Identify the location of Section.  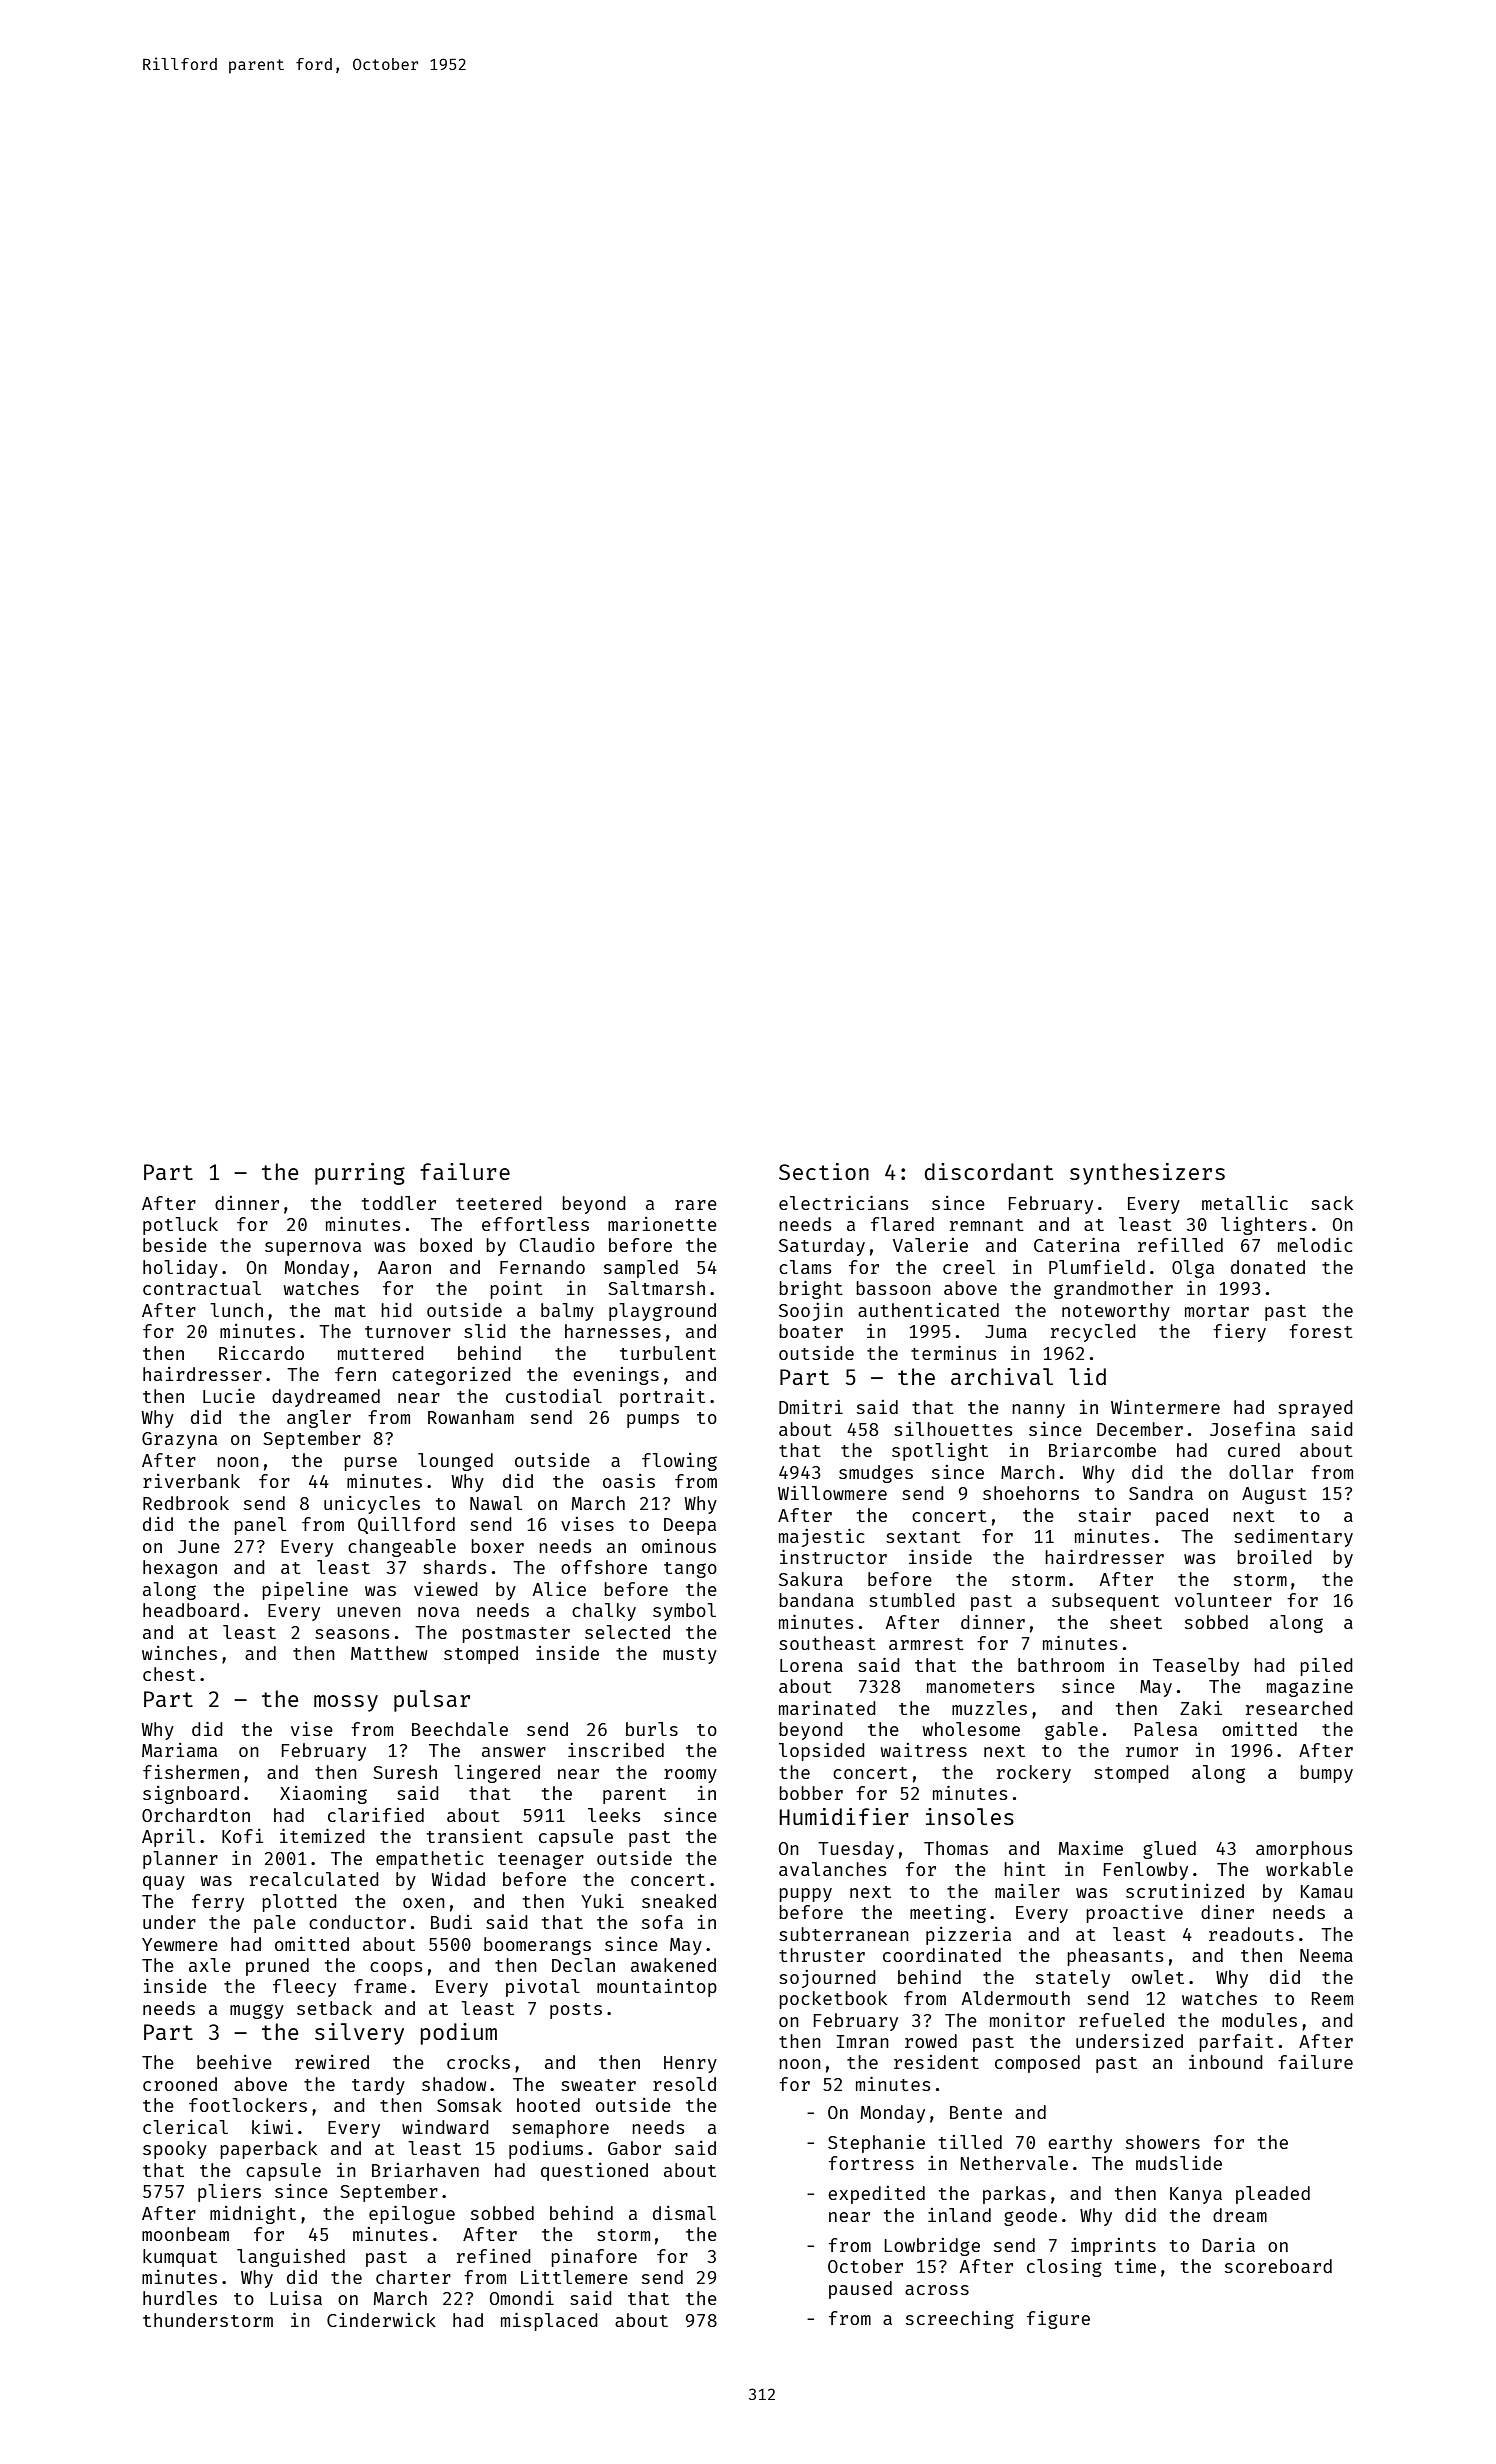
(824, 1171).
